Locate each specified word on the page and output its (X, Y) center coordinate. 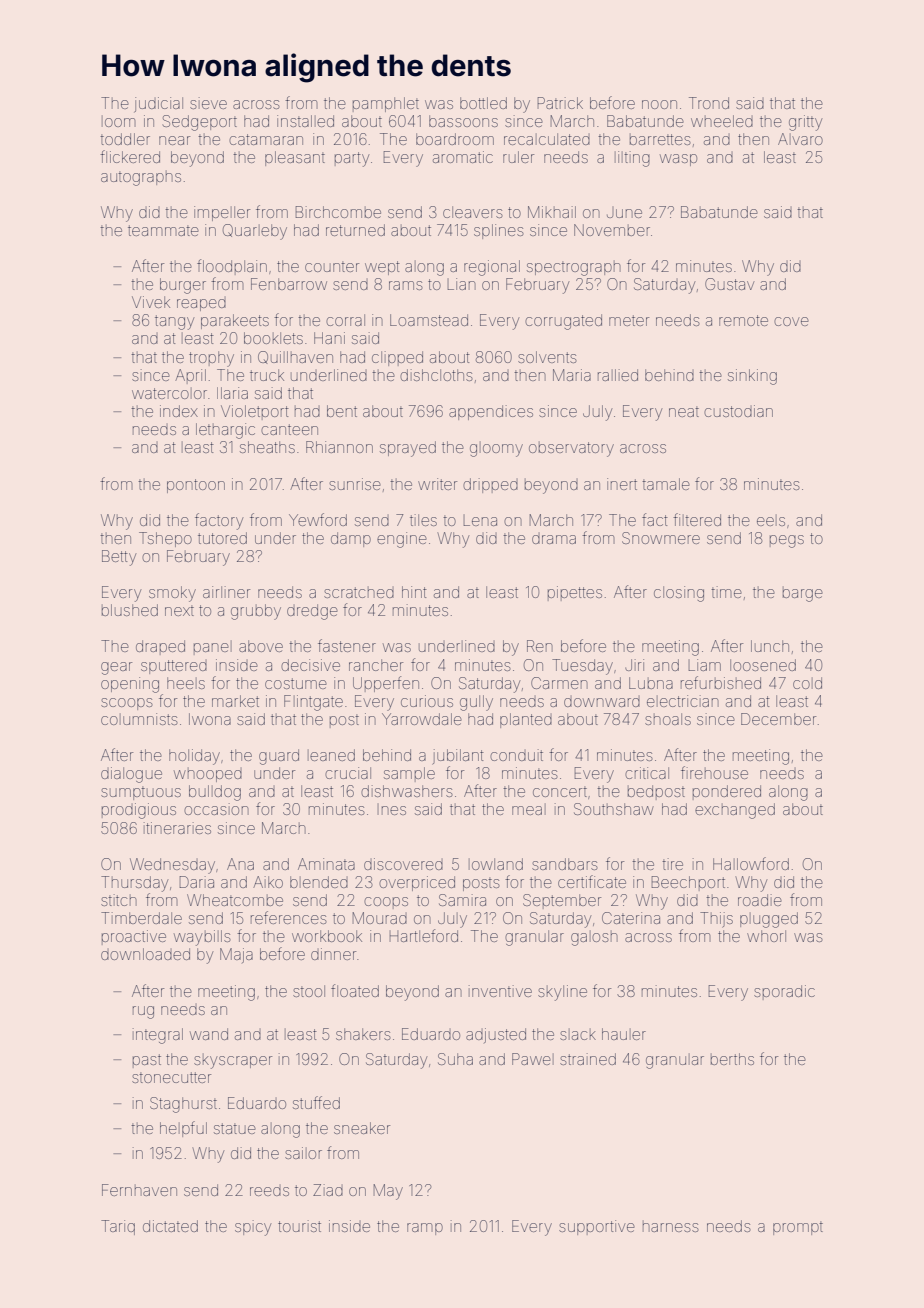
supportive (596, 1227)
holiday (194, 757)
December (778, 719)
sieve (208, 103)
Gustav (729, 284)
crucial (348, 773)
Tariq (118, 1227)
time (726, 592)
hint (414, 592)
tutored (222, 538)
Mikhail (552, 212)
